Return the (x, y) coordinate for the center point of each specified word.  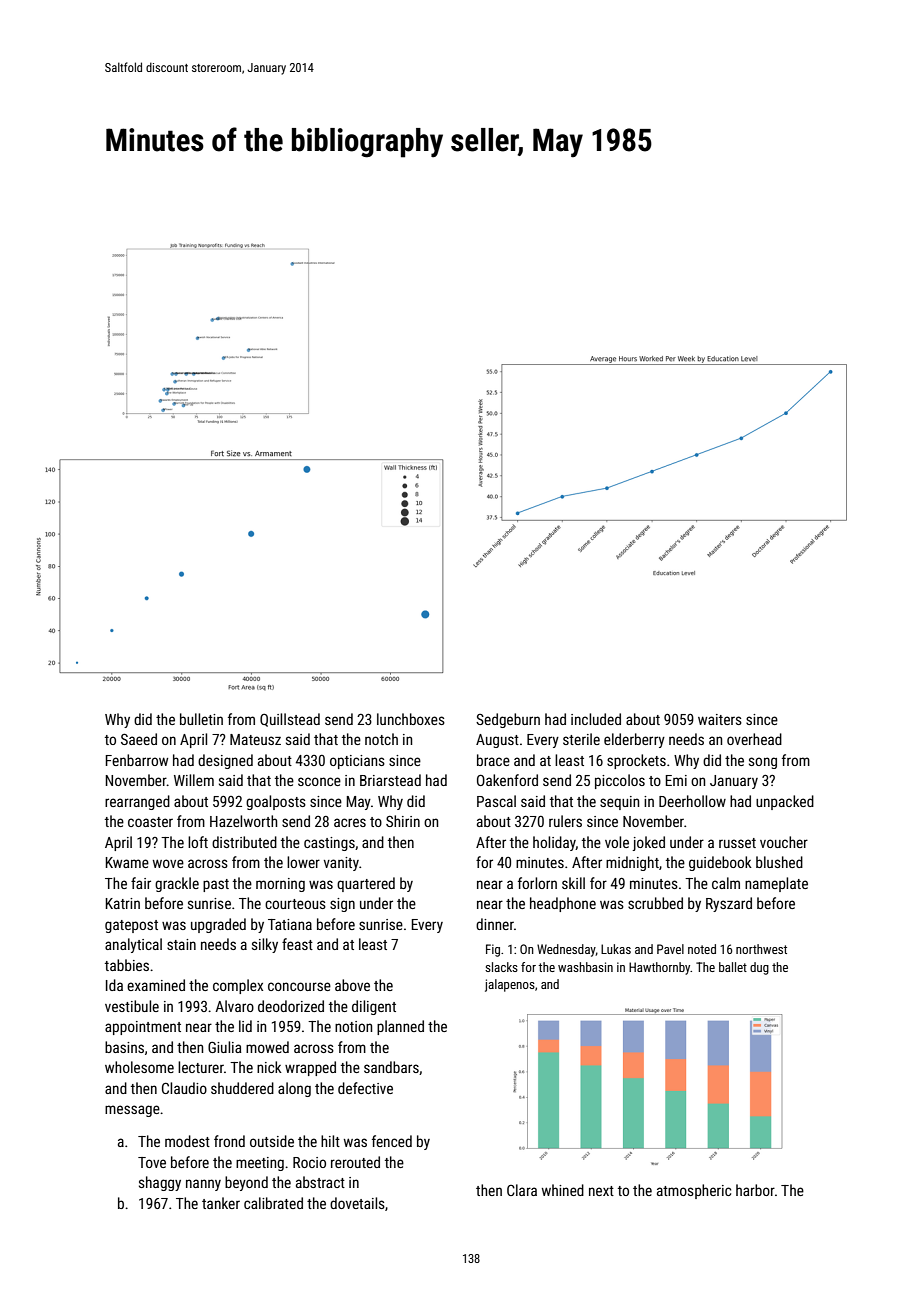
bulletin (201, 719)
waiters (720, 719)
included (596, 719)
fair (141, 883)
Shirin (403, 821)
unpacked (785, 802)
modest (187, 1141)
